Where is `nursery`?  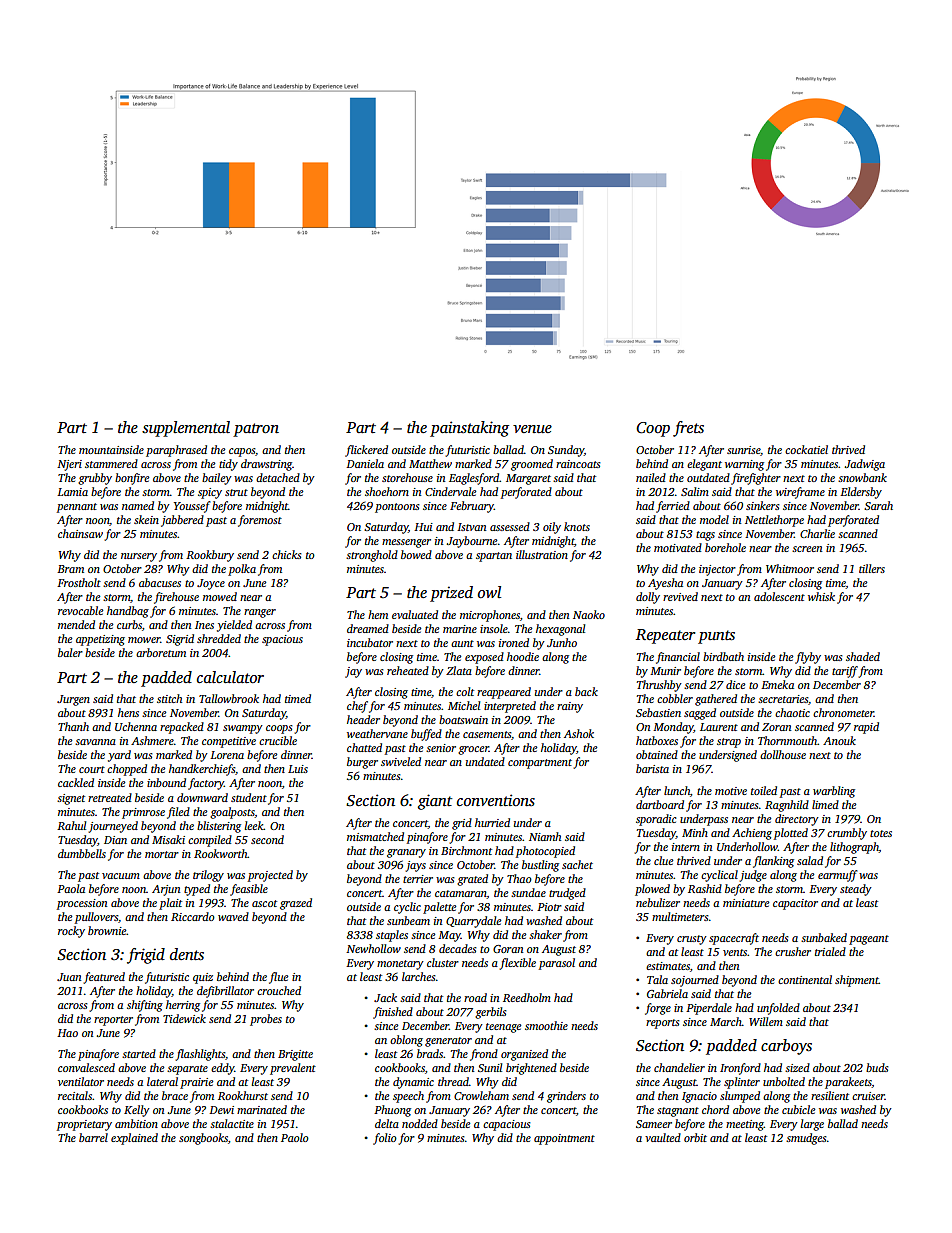 nursery is located at coordinates (139, 557).
